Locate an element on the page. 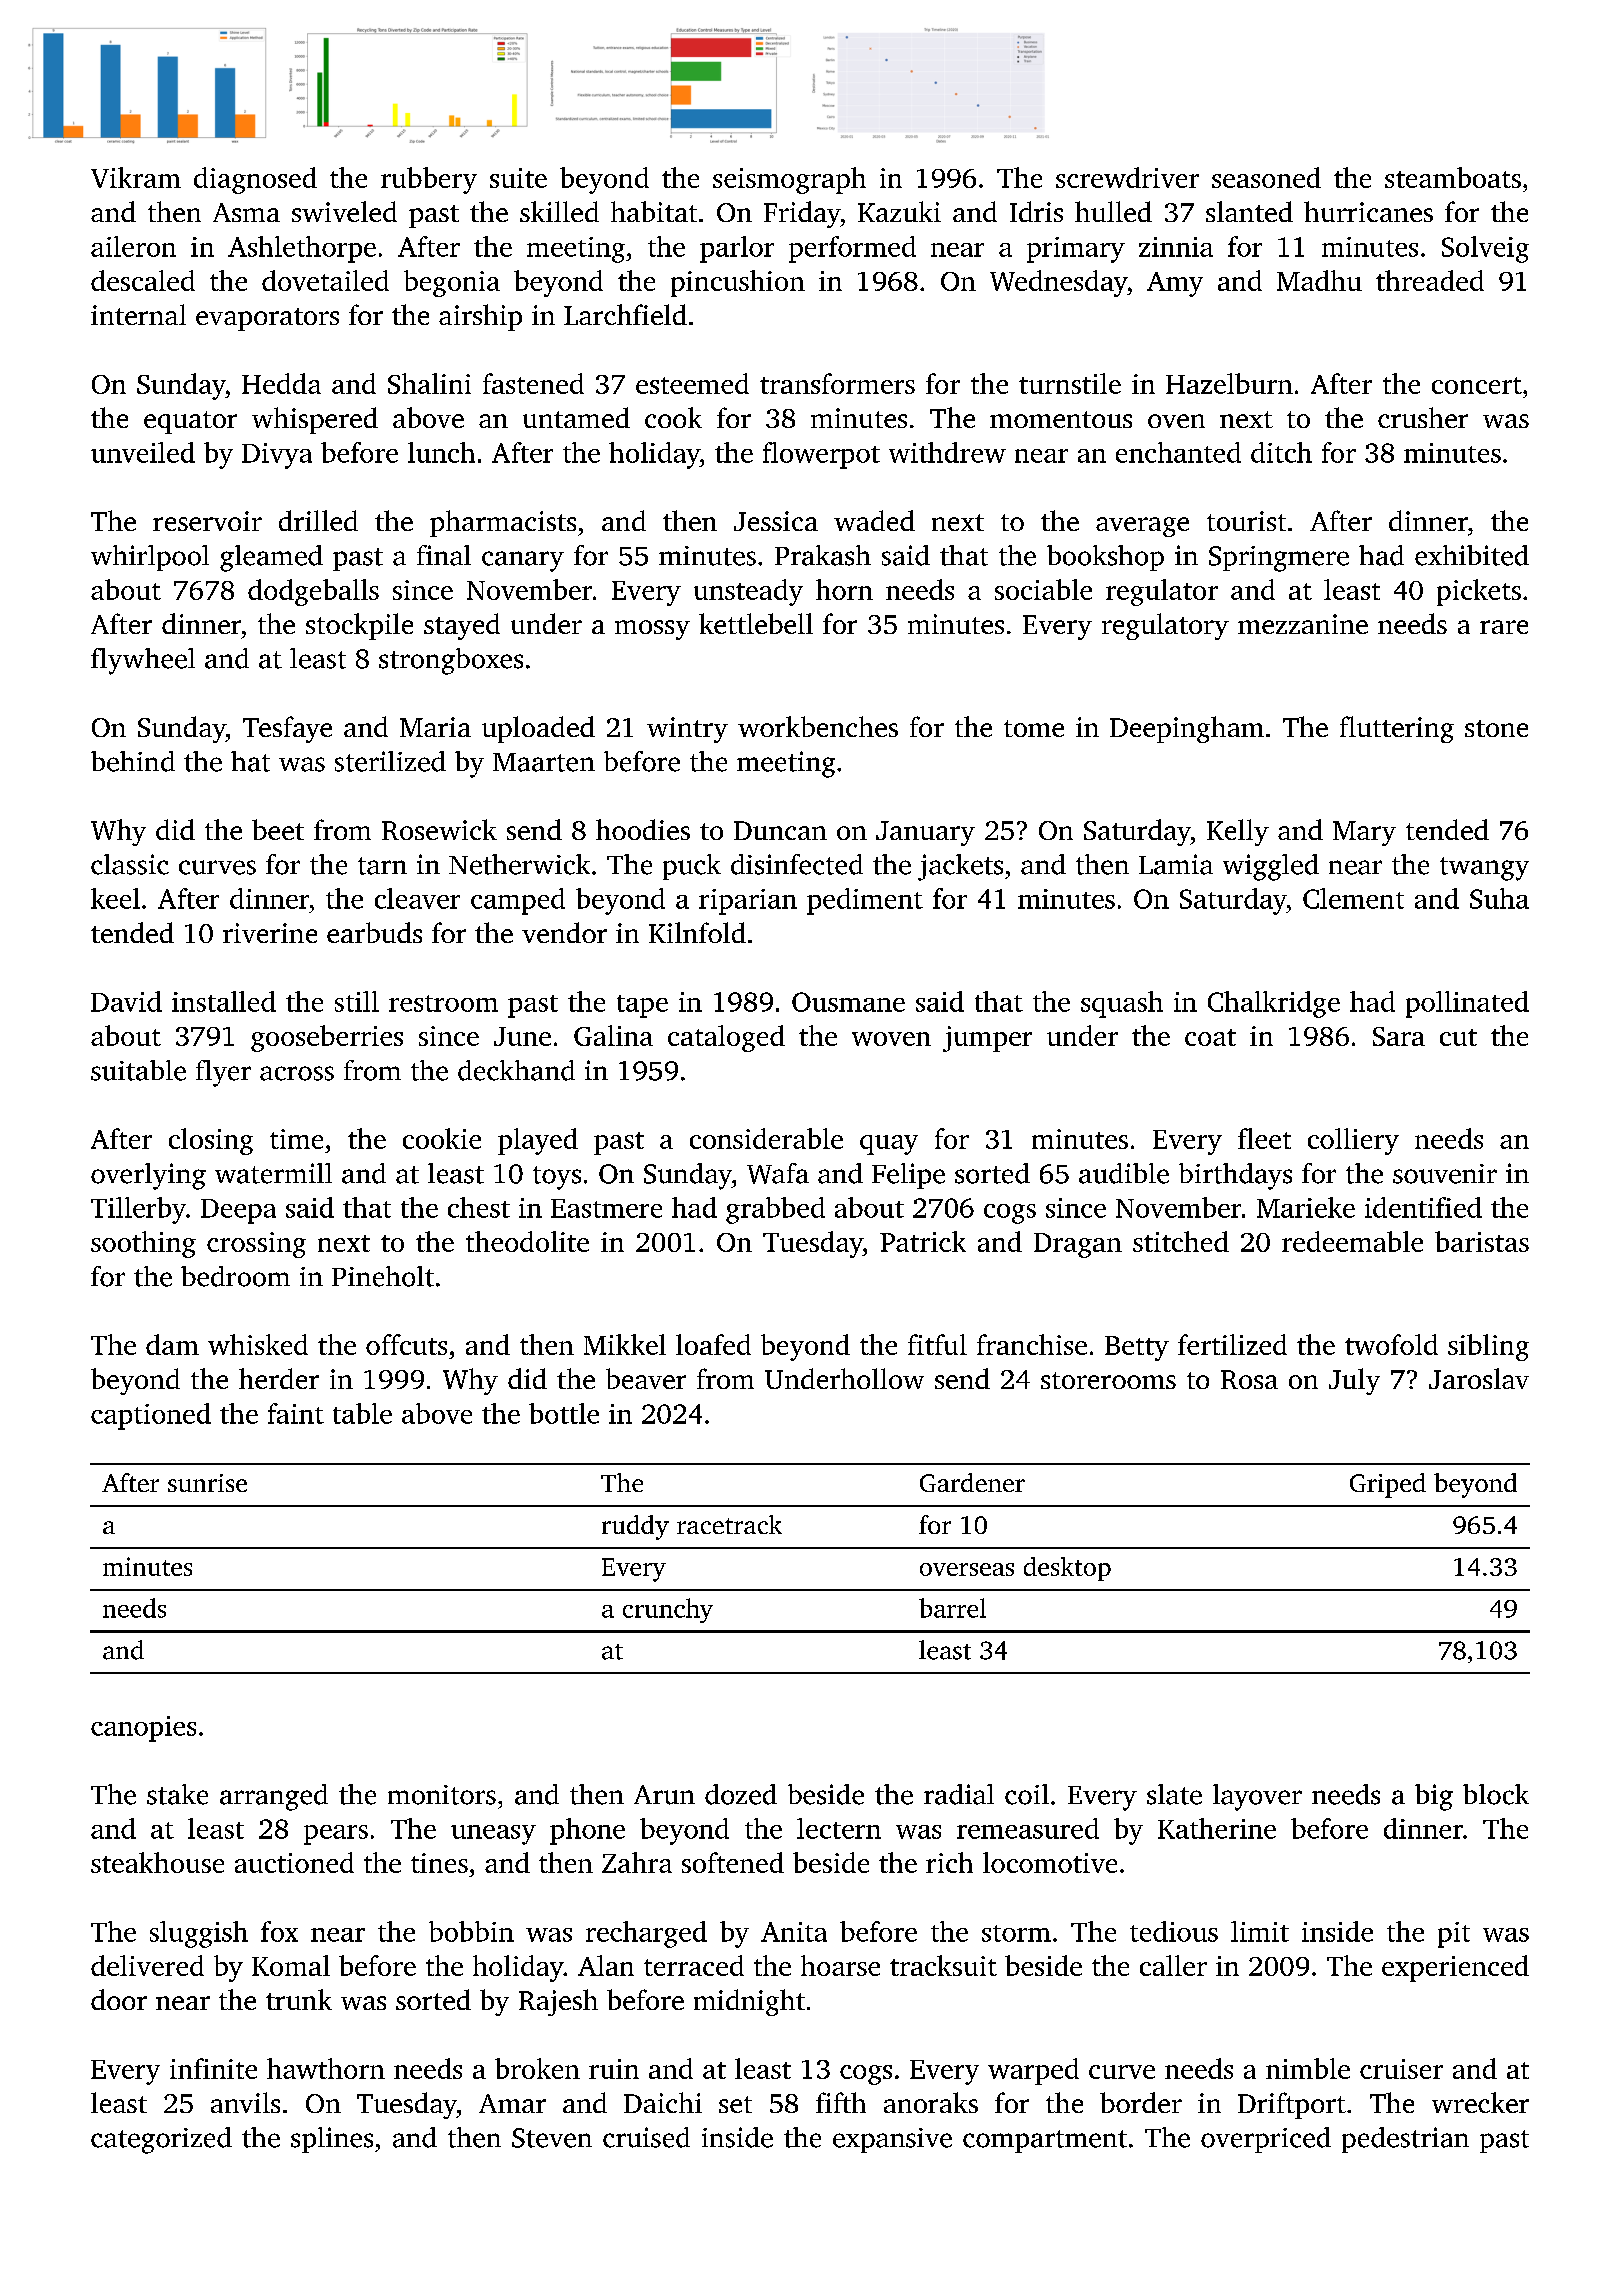 The height and width of the image is (2292, 1620). grabbed is located at coordinates (775, 1210).
